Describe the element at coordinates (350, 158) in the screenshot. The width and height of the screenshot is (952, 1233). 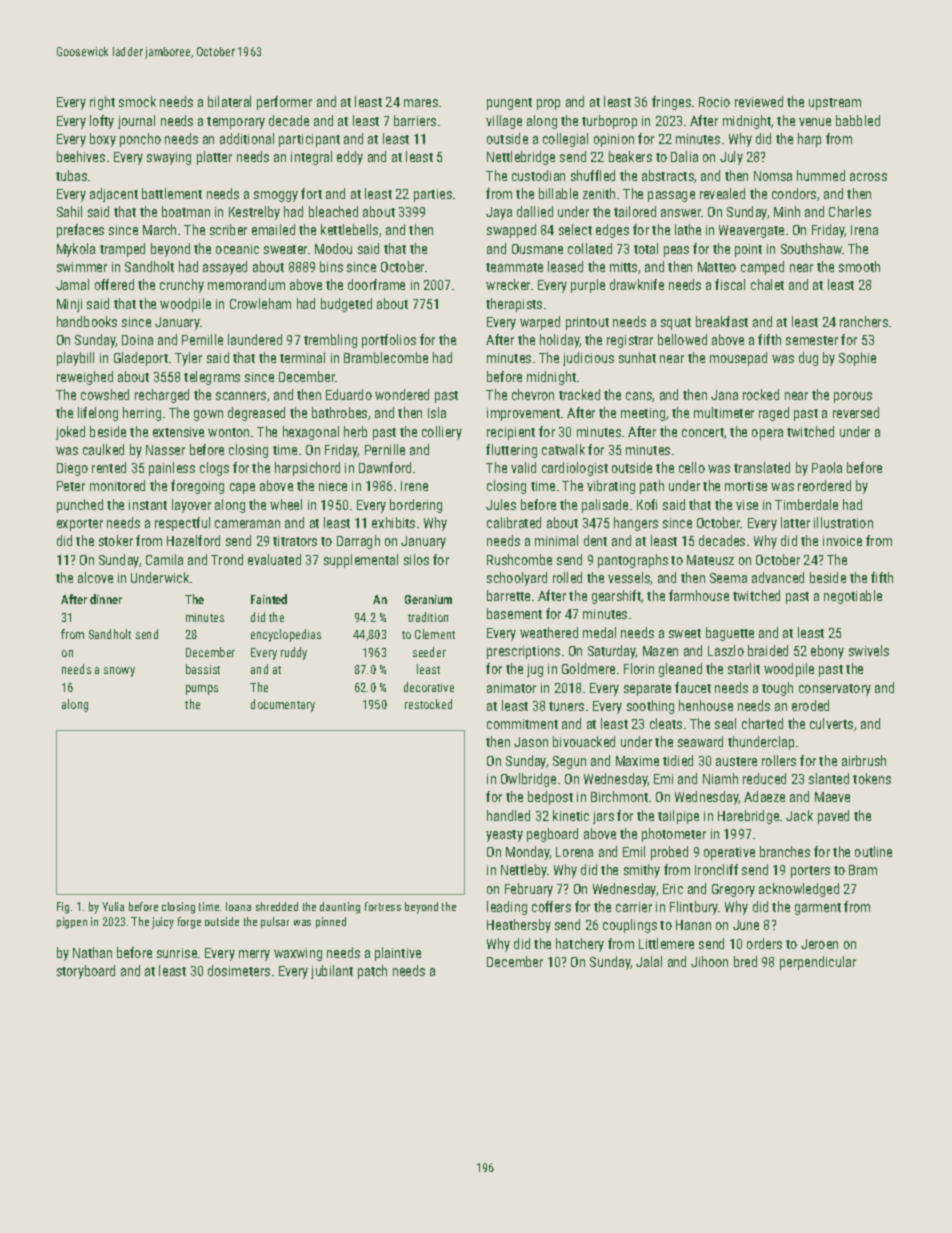
I see `eddy` at that location.
